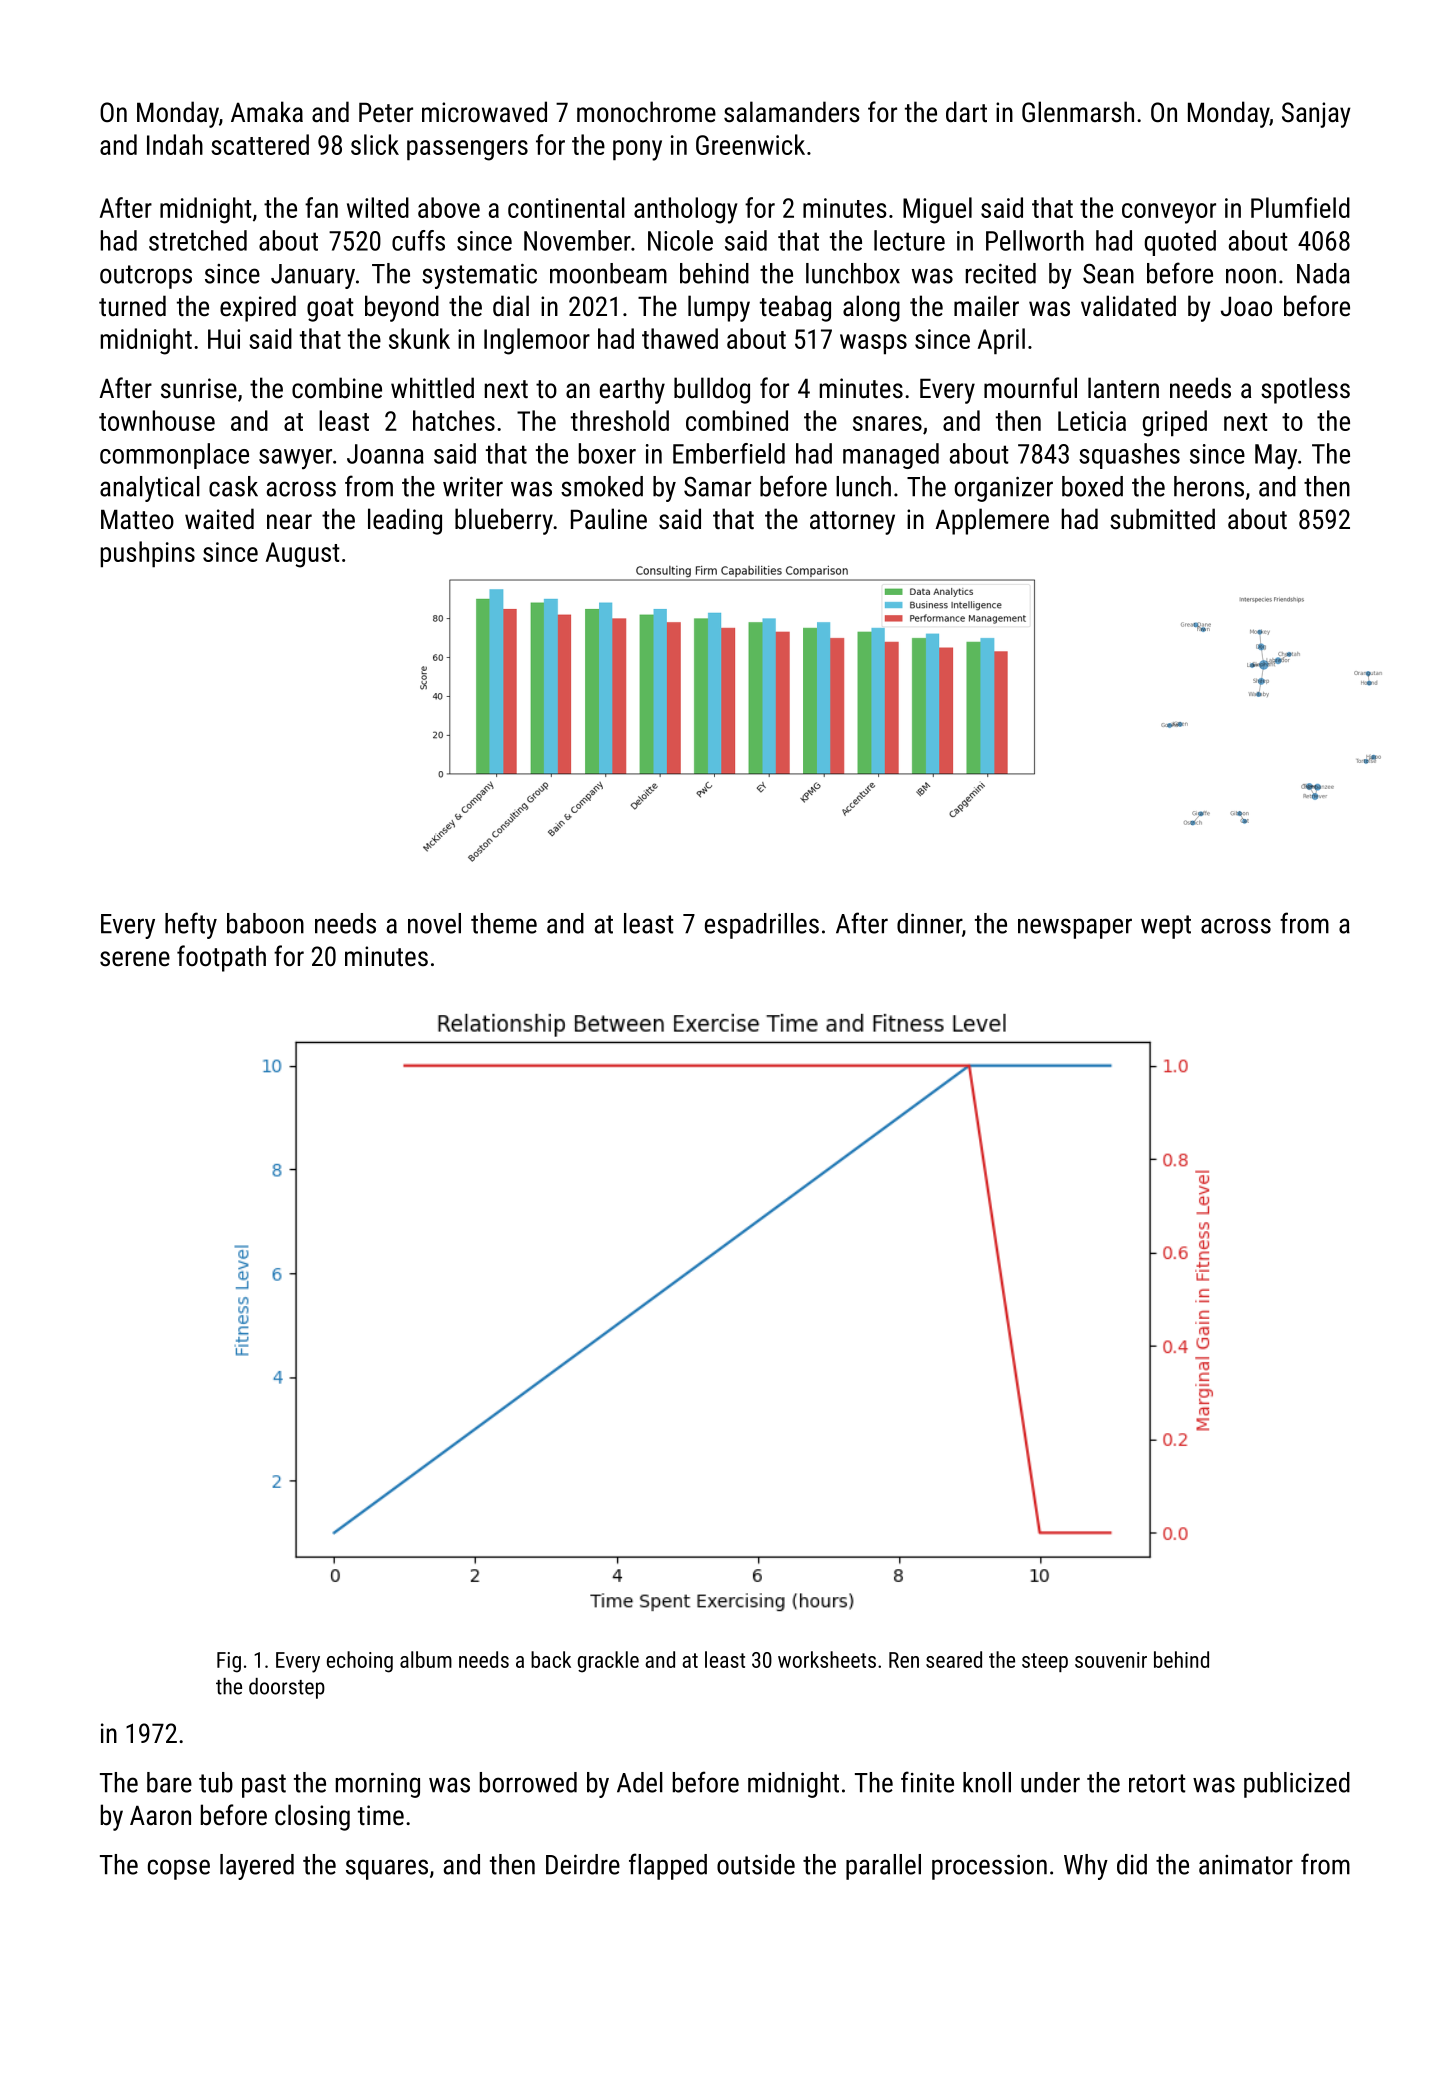 The image size is (1450, 2100). I want to click on parallel, so click(883, 1867).
